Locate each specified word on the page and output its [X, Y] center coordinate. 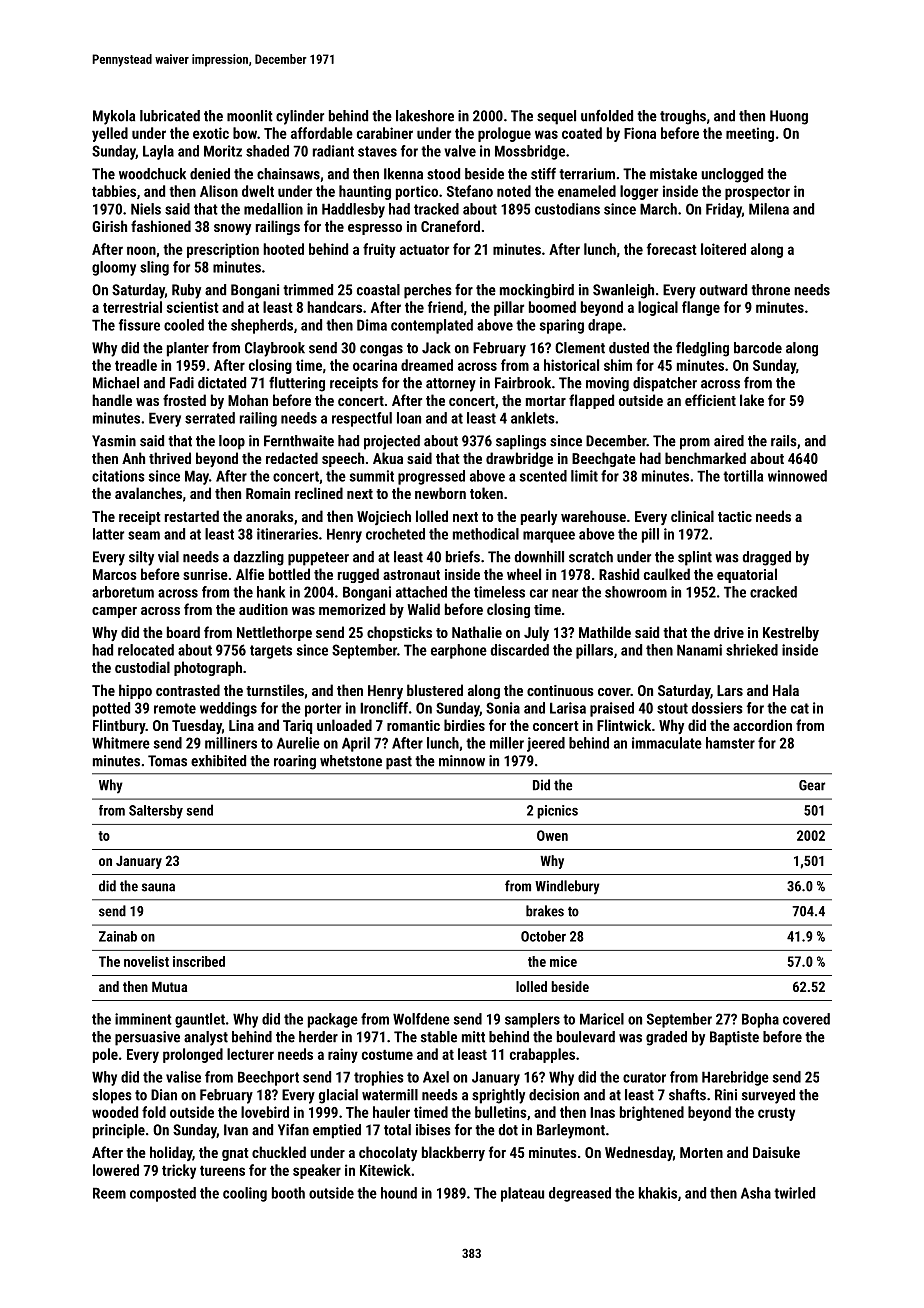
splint [695, 558]
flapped [591, 401]
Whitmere [121, 743]
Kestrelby [791, 633]
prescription [223, 250]
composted [163, 1194]
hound [399, 1193]
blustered [435, 690]
